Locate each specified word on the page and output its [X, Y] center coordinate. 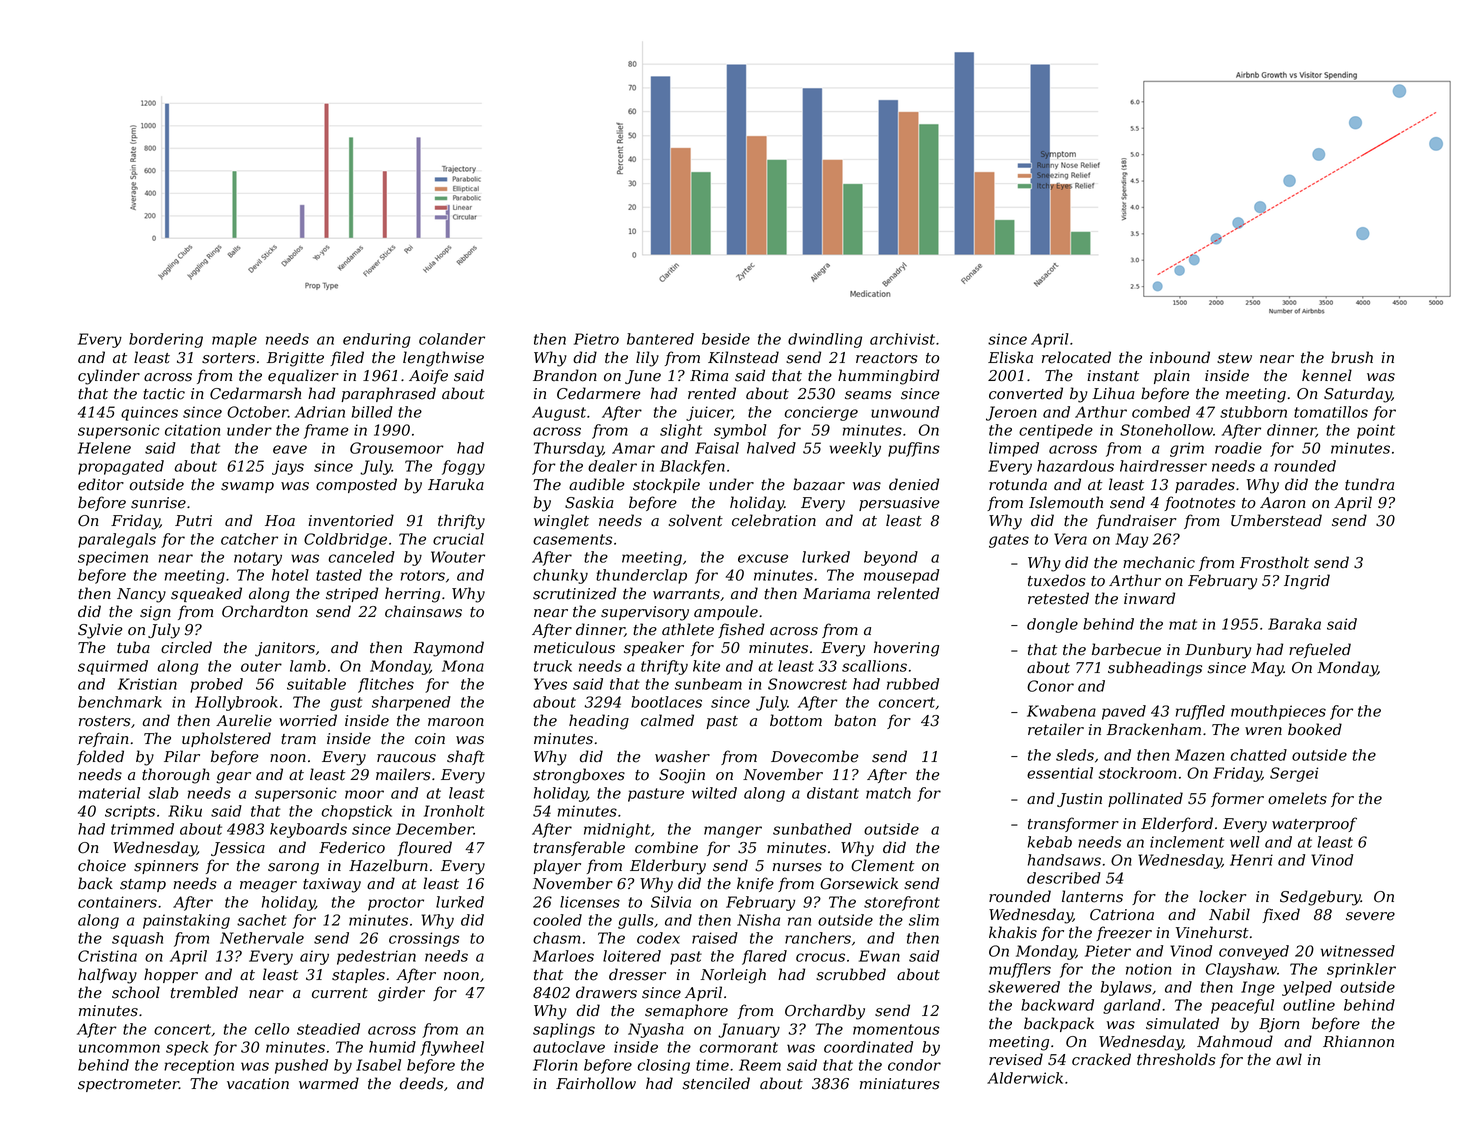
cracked [1101, 1059]
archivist [902, 339]
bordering [166, 340]
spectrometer [128, 1085]
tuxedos [1057, 580]
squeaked [206, 594]
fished [741, 630]
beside [726, 339]
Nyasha [656, 1030]
